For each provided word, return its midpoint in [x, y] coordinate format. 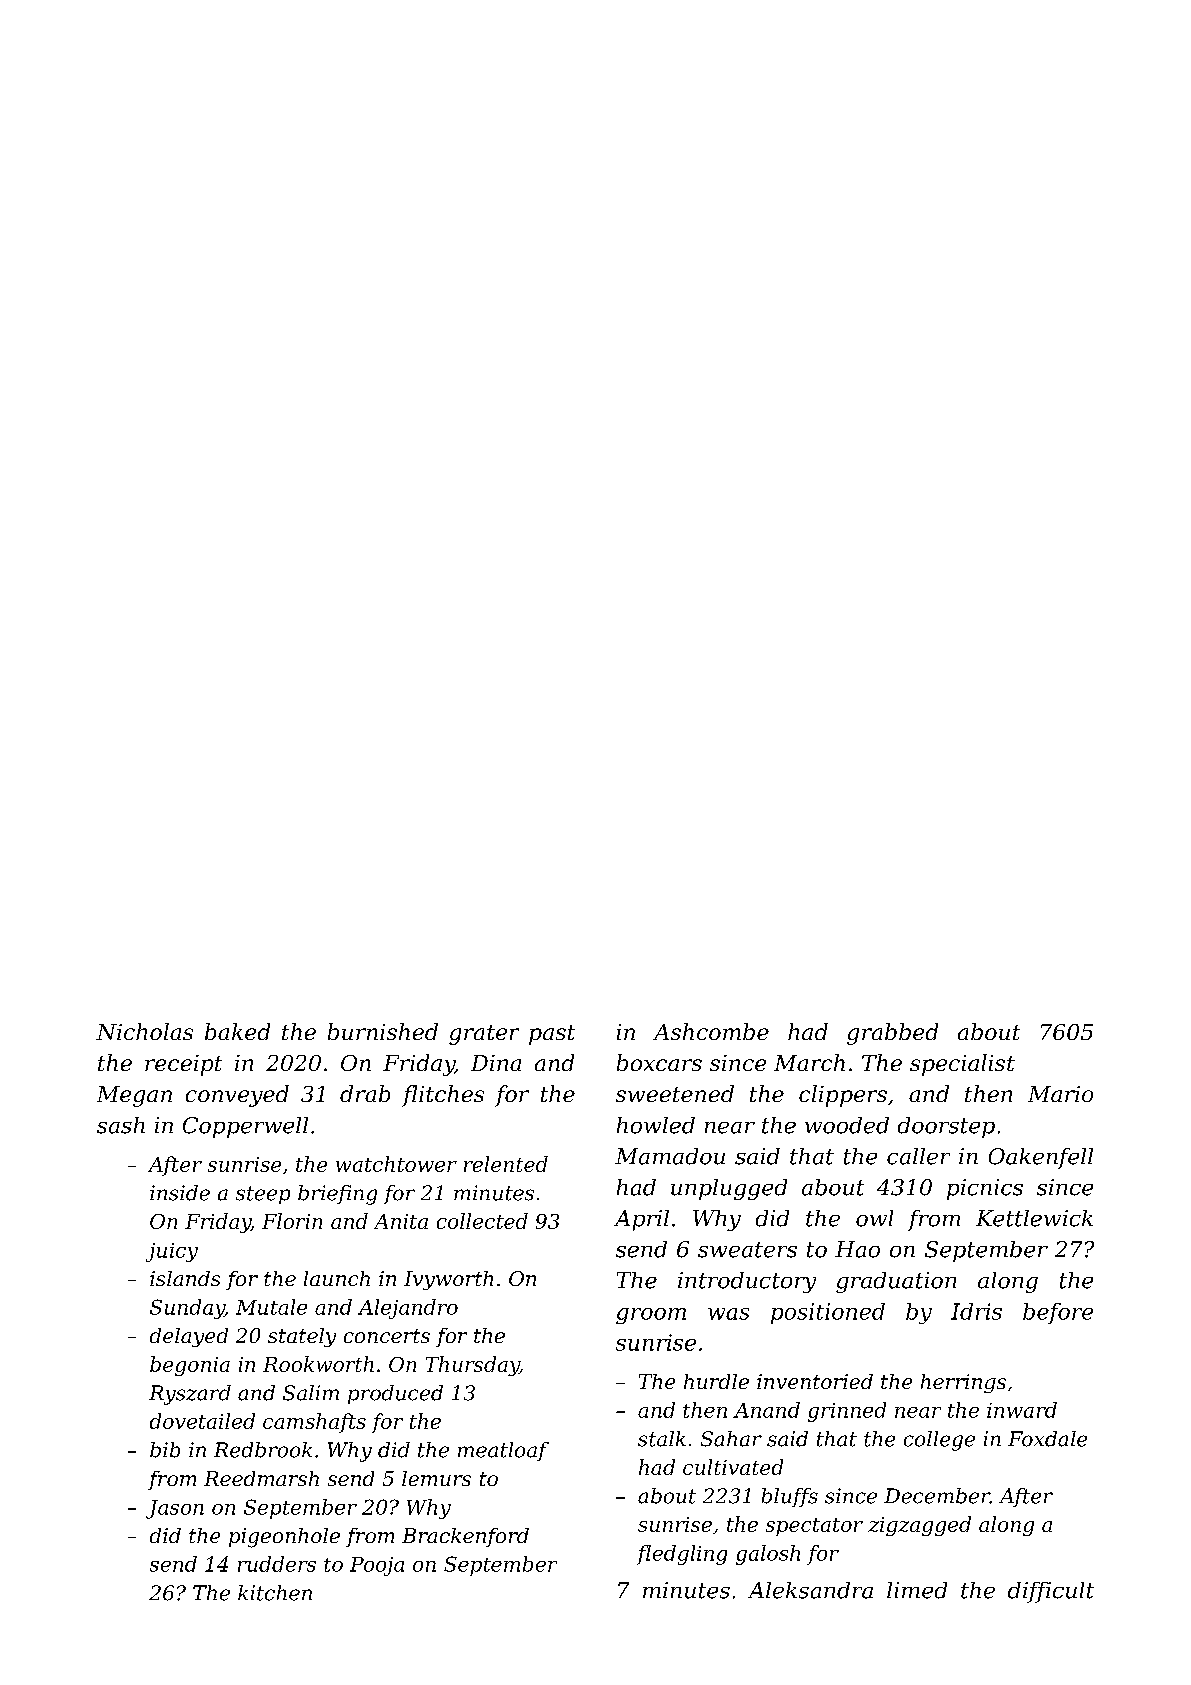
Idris [976, 1311]
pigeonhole [284, 1538]
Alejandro [408, 1309]
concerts [387, 1336]
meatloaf [503, 1451]
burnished [383, 1031]
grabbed [892, 1034]
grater [484, 1035]
